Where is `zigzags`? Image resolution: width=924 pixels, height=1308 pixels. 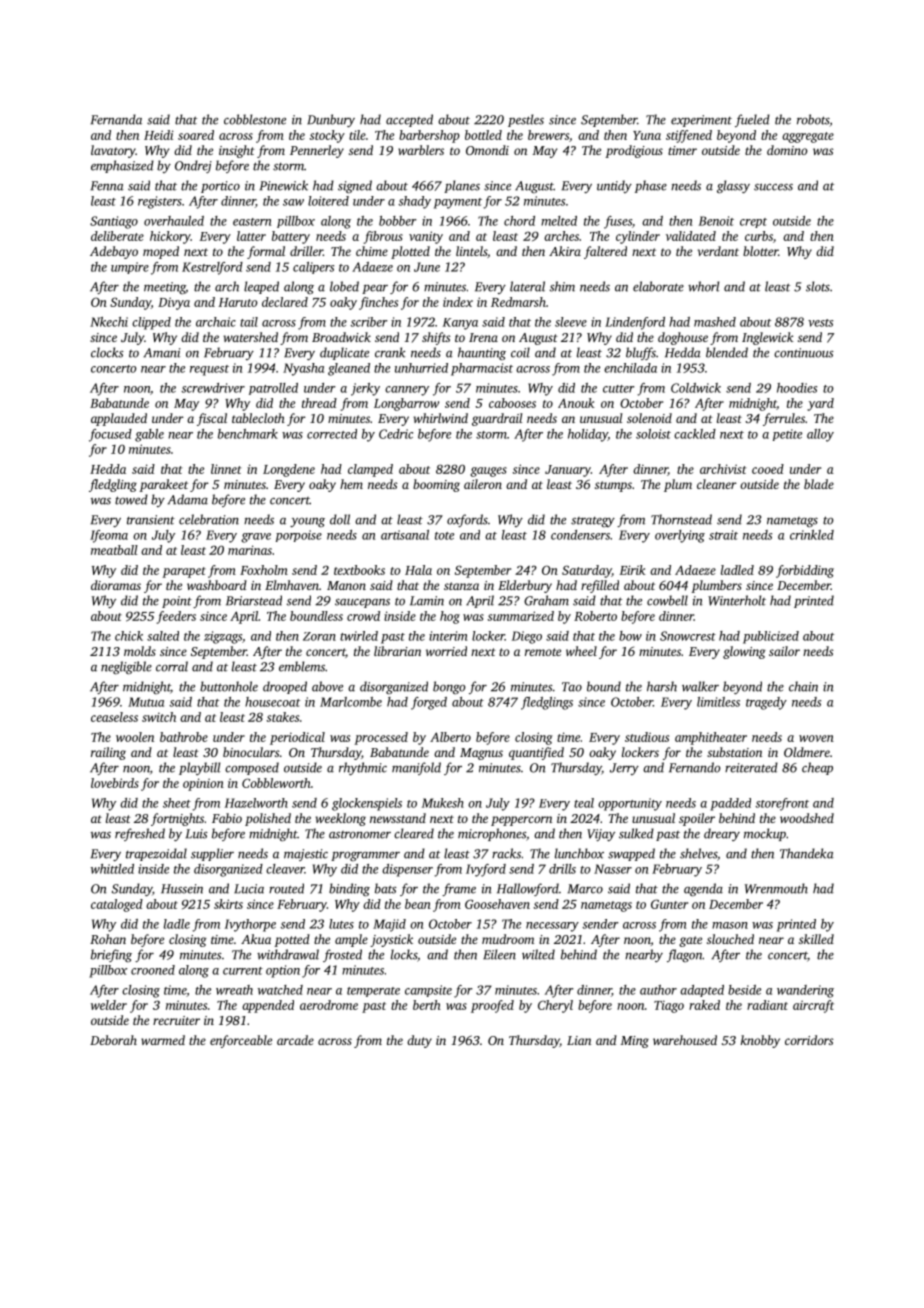 zigzags is located at coordinates (223, 637).
